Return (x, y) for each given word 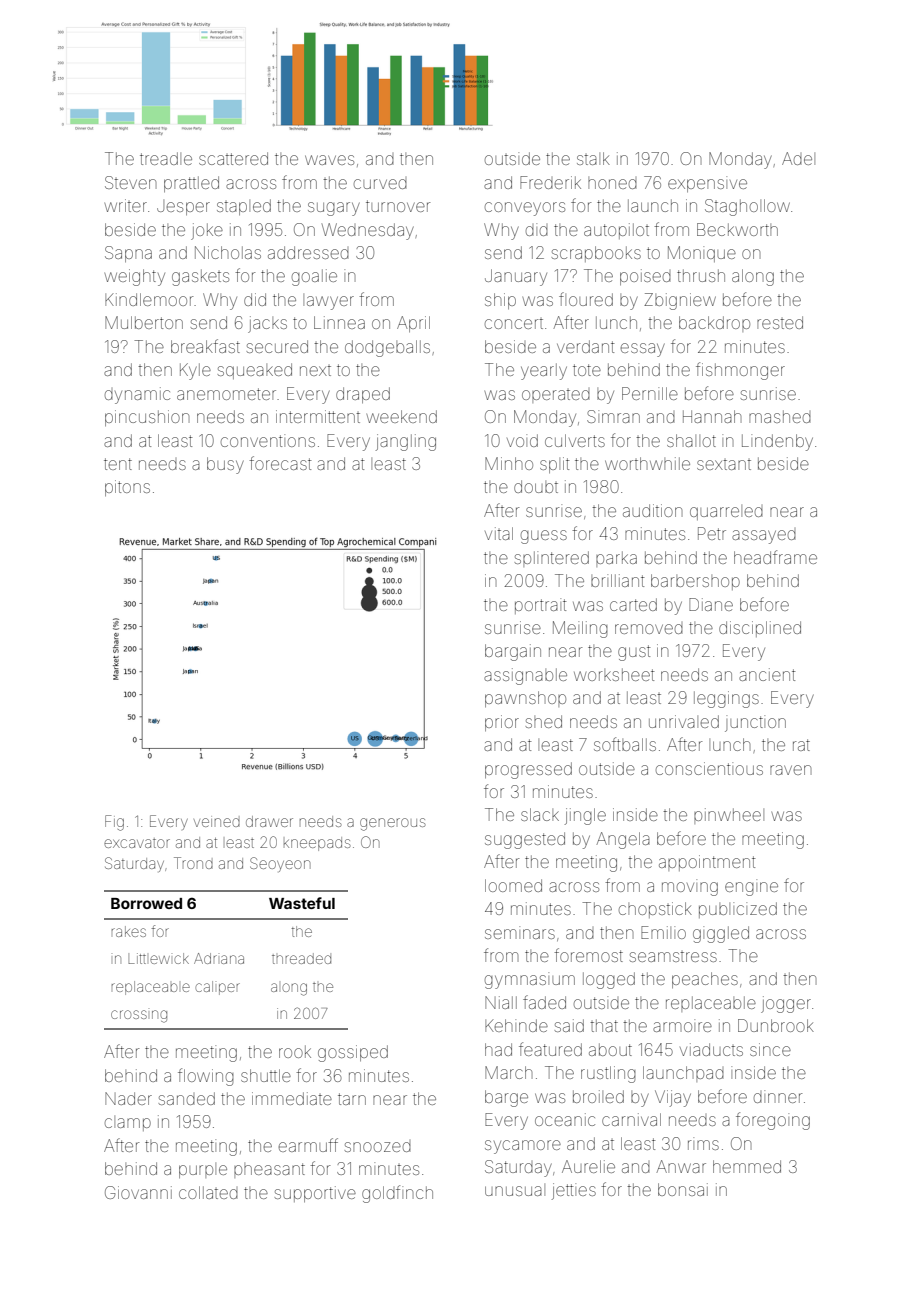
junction (755, 723)
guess (544, 537)
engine (751, 887)
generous (393, 824)
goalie (314, 277)
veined (217, 822)
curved (380, 184)
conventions (268, 440)
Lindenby (777, 442)
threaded (301, 958)
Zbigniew (680, 301)
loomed (513, 885)
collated (208, 1192)
